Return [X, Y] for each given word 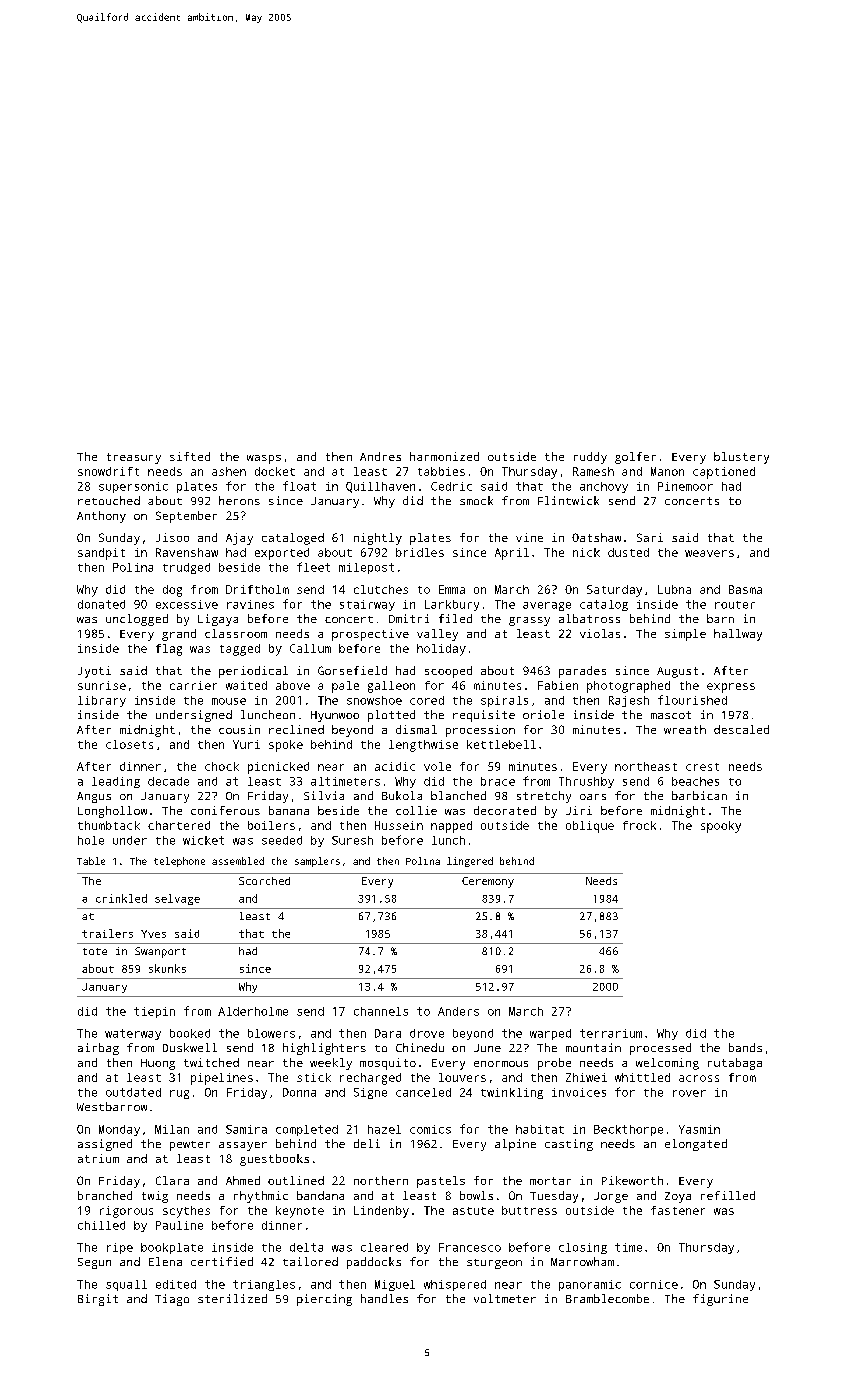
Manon [667, 471]
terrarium [611, 1033]
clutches [381, 589]
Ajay [239, 539]
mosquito [388, 1064]
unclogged [137, 620]
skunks [167, 968]
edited [176, 1284]
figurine [720, 1300]
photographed [628, 687]
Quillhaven [380, 487]
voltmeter [505, 1298]
